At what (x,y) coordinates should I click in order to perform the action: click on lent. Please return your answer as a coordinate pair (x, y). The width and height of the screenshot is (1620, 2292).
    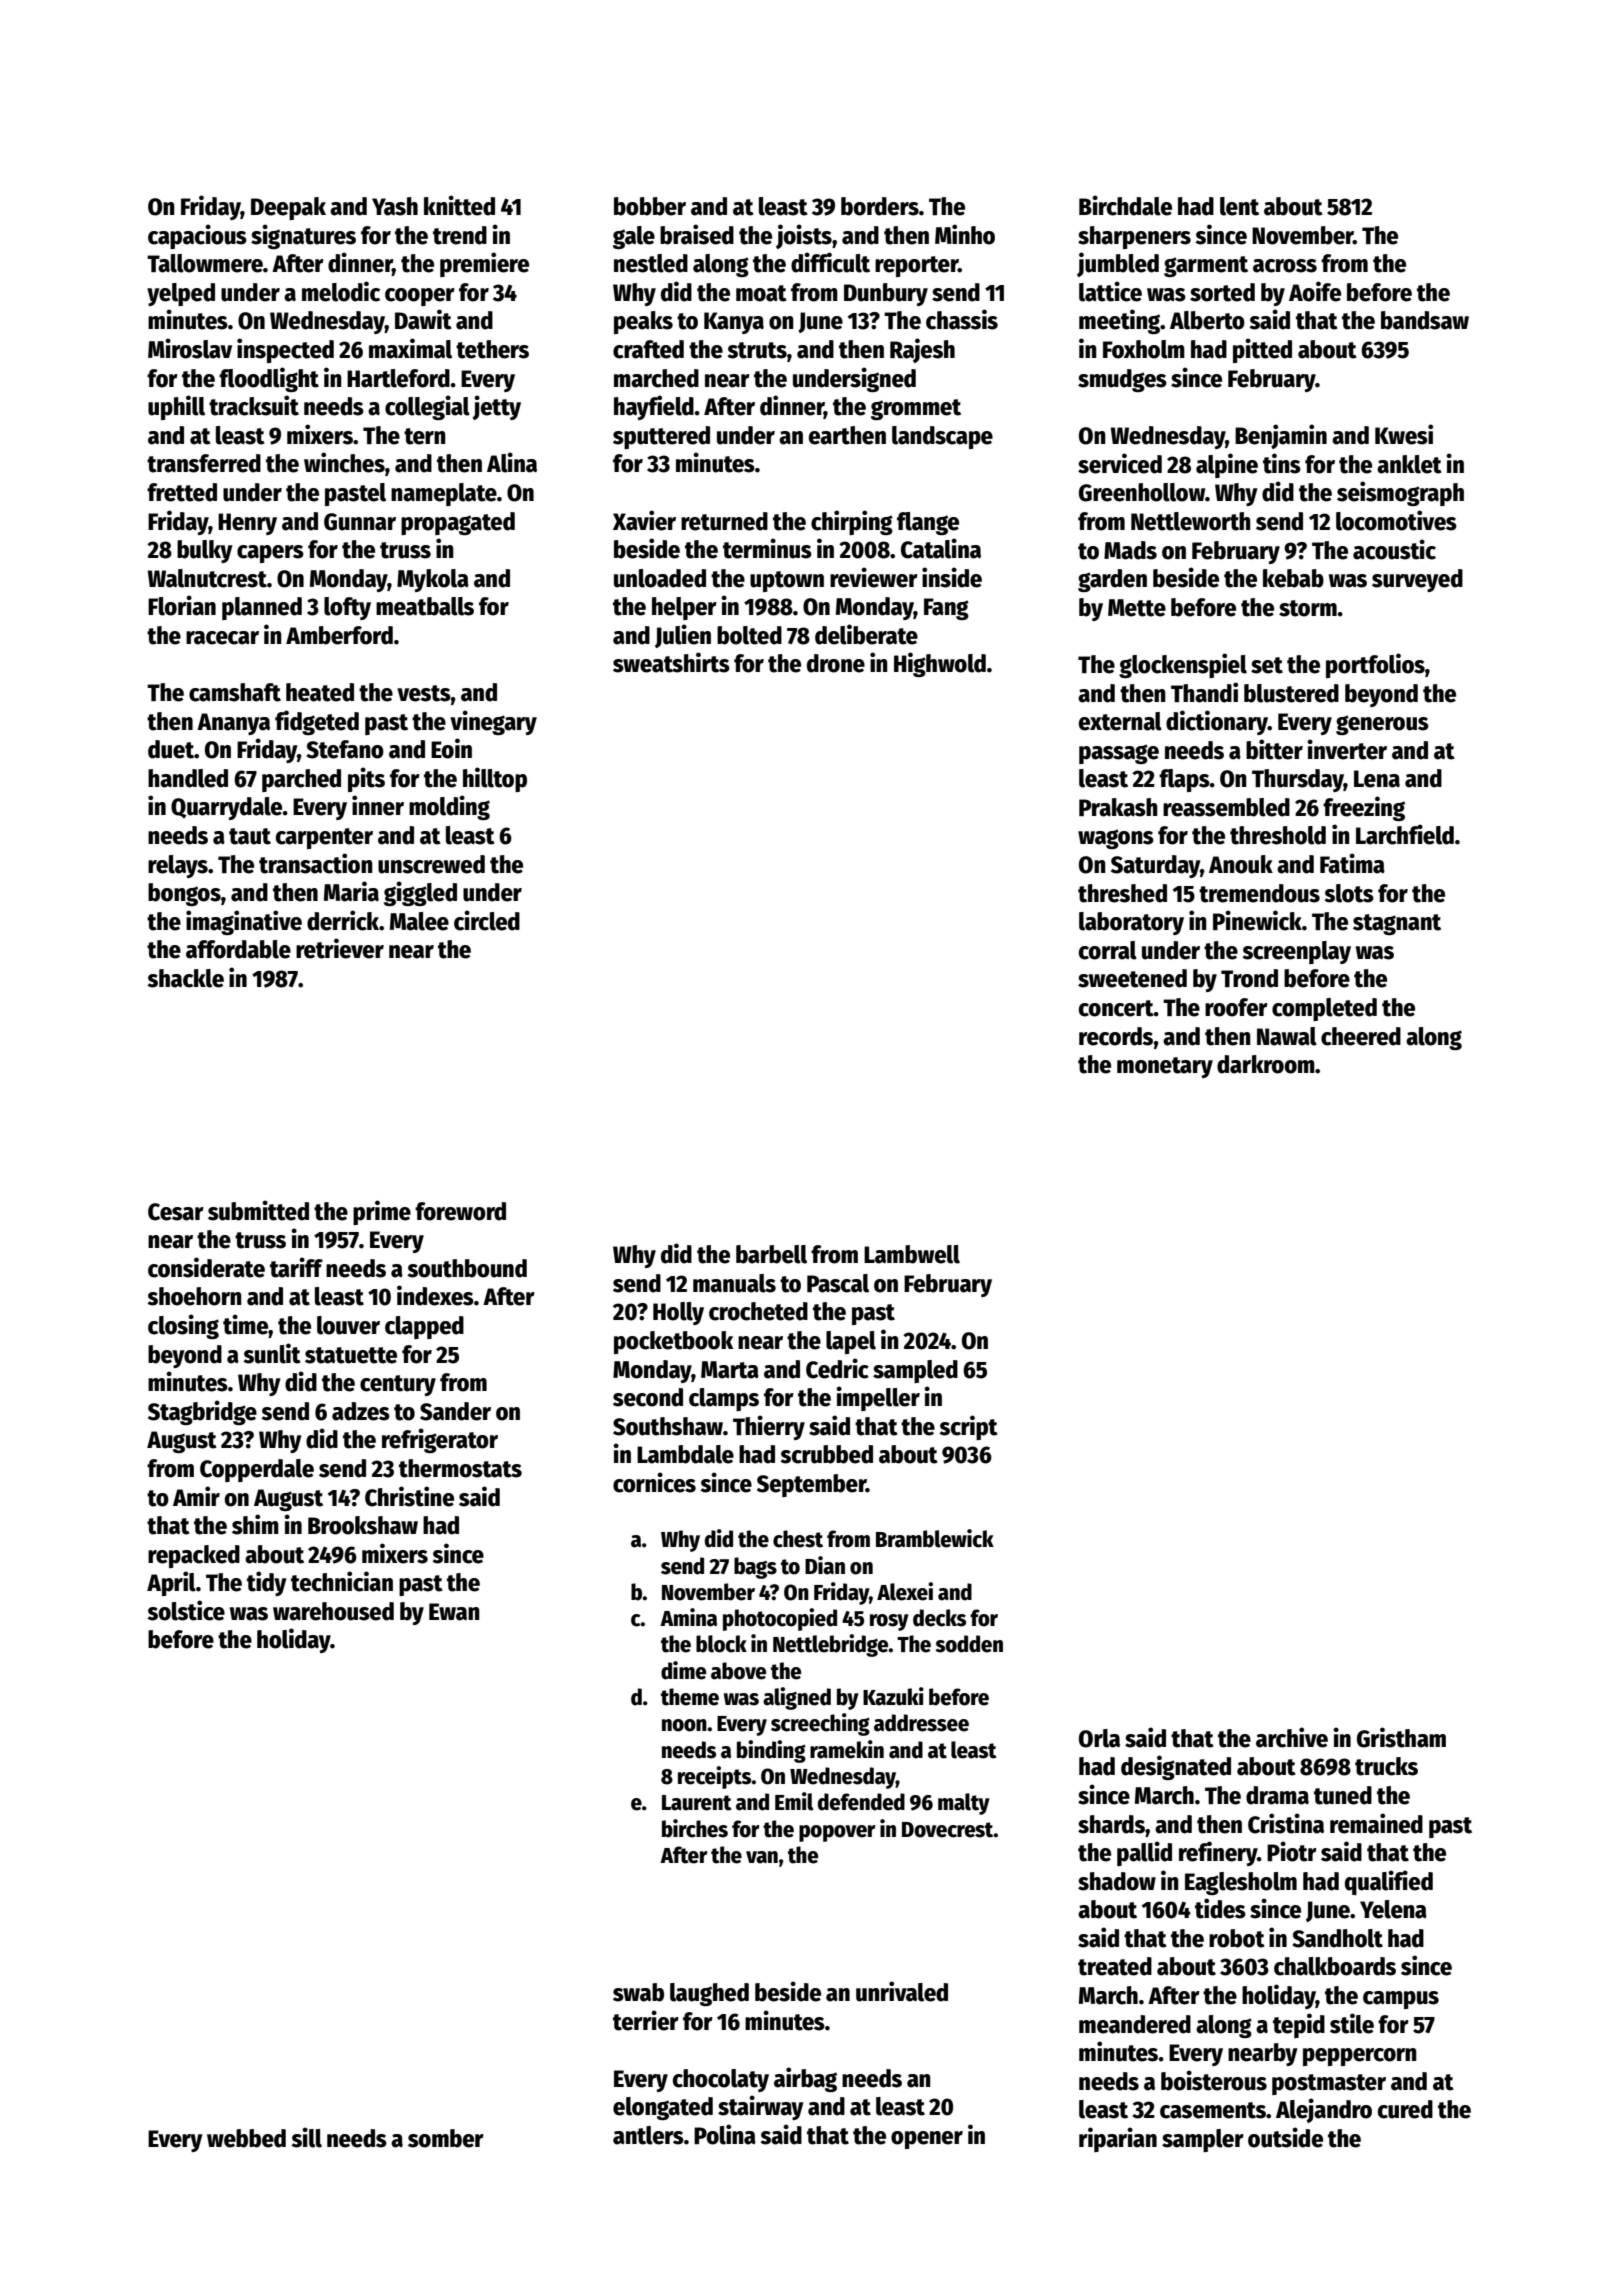
    Looking at the image, I should click on (1239, 206).
